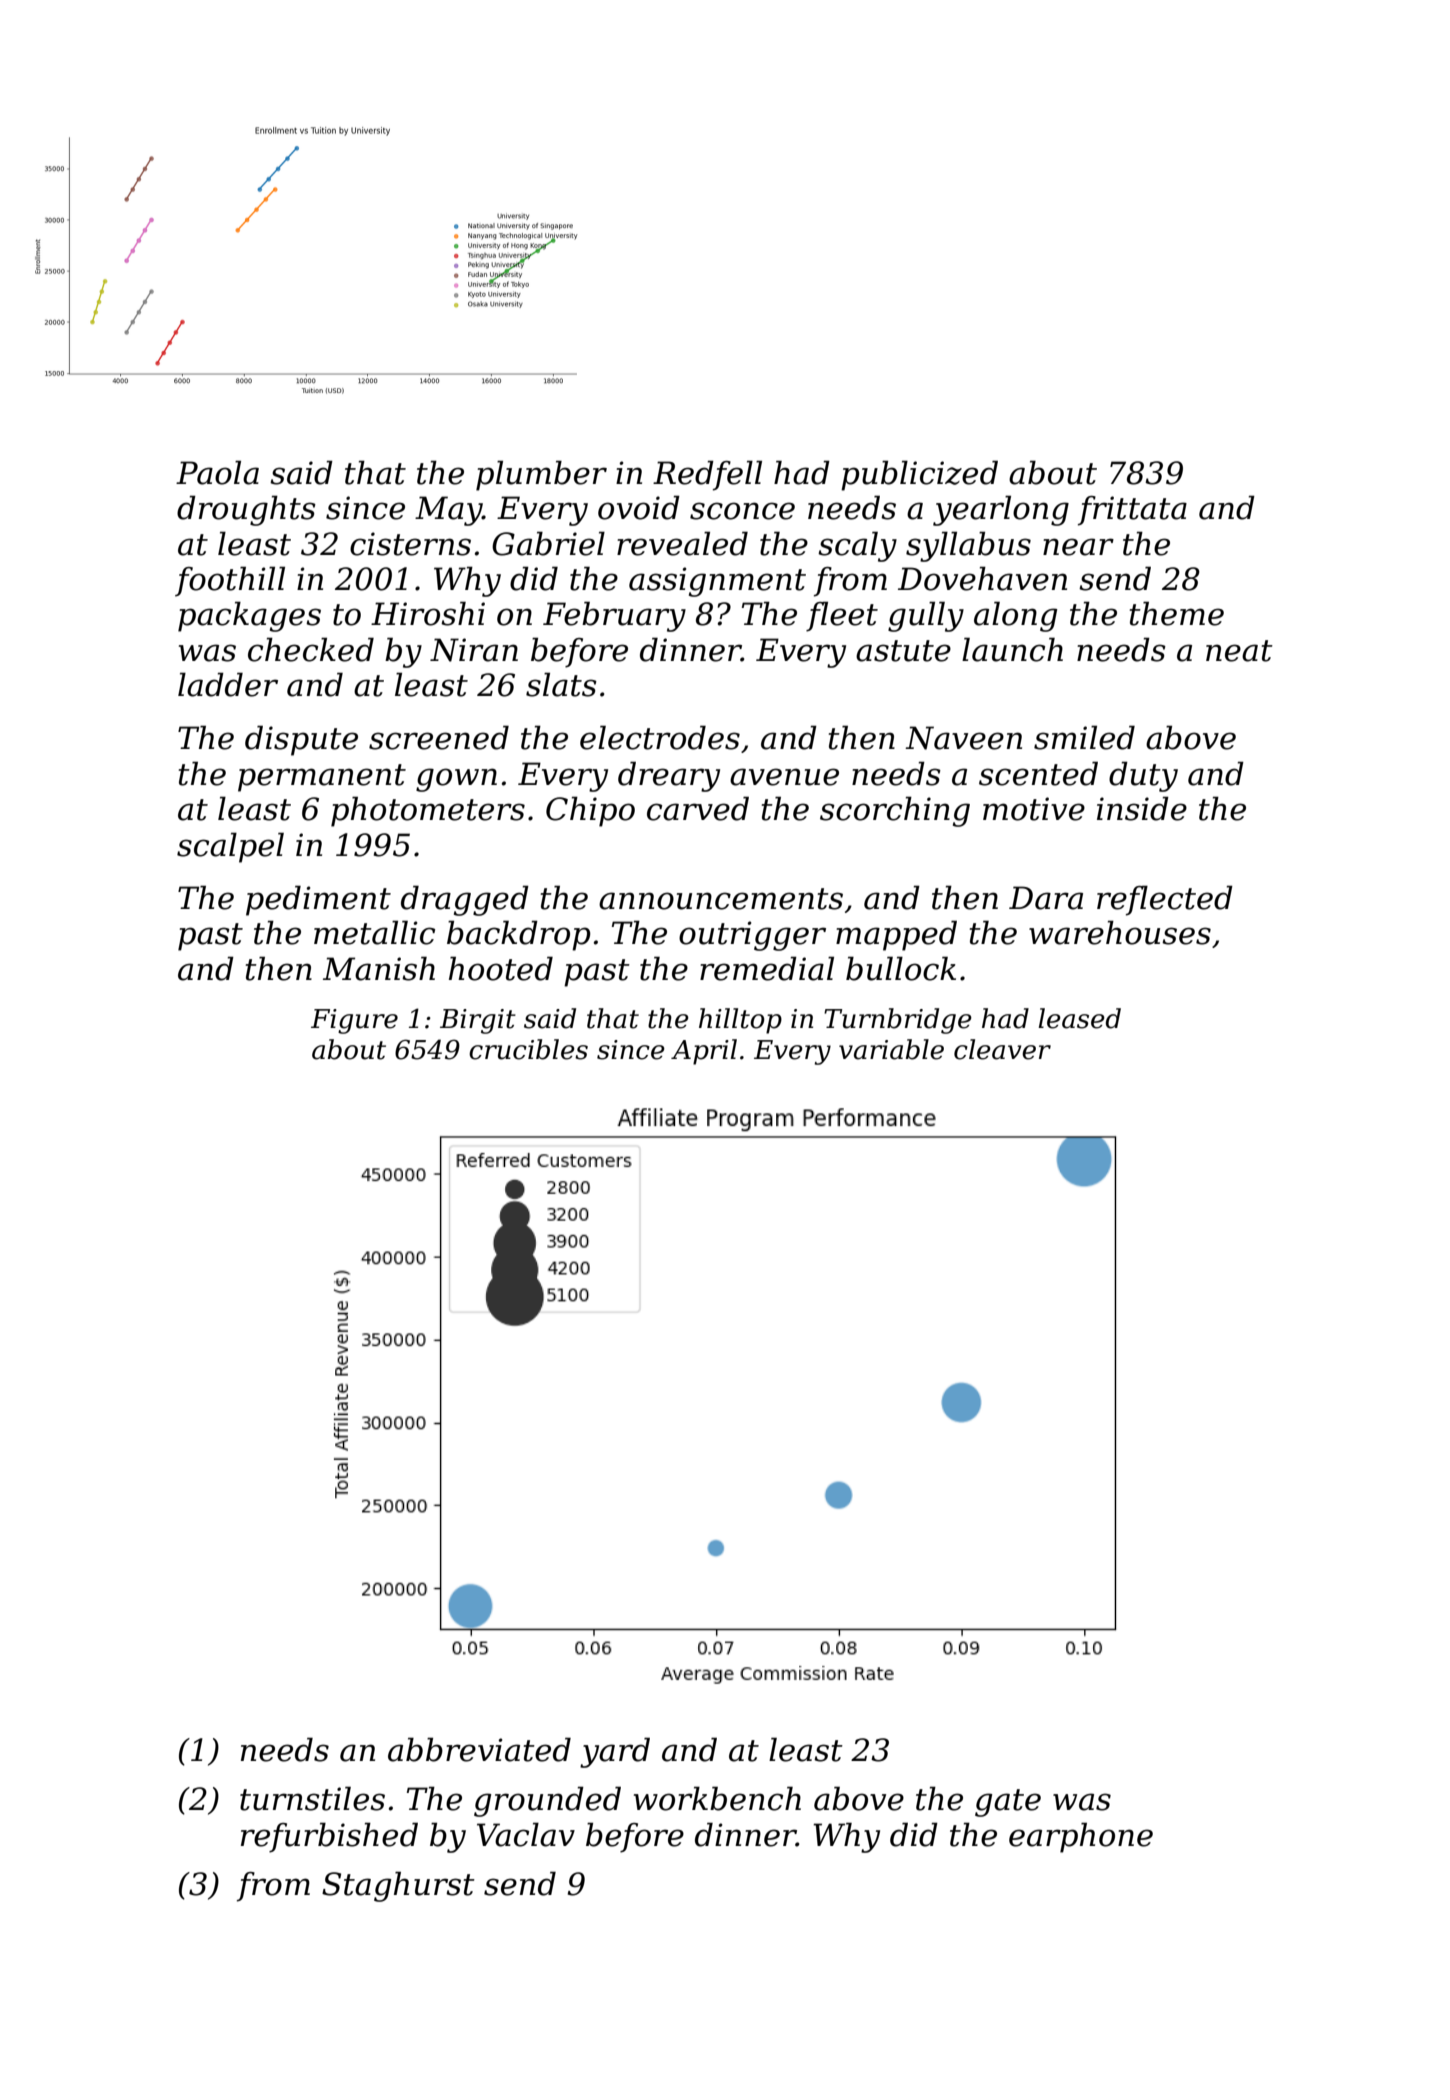 The width and height of the screenshot is (1450, 2100). Describe the element at coordinates (439, 737) in the screenshot. I see `screened` at that location.
